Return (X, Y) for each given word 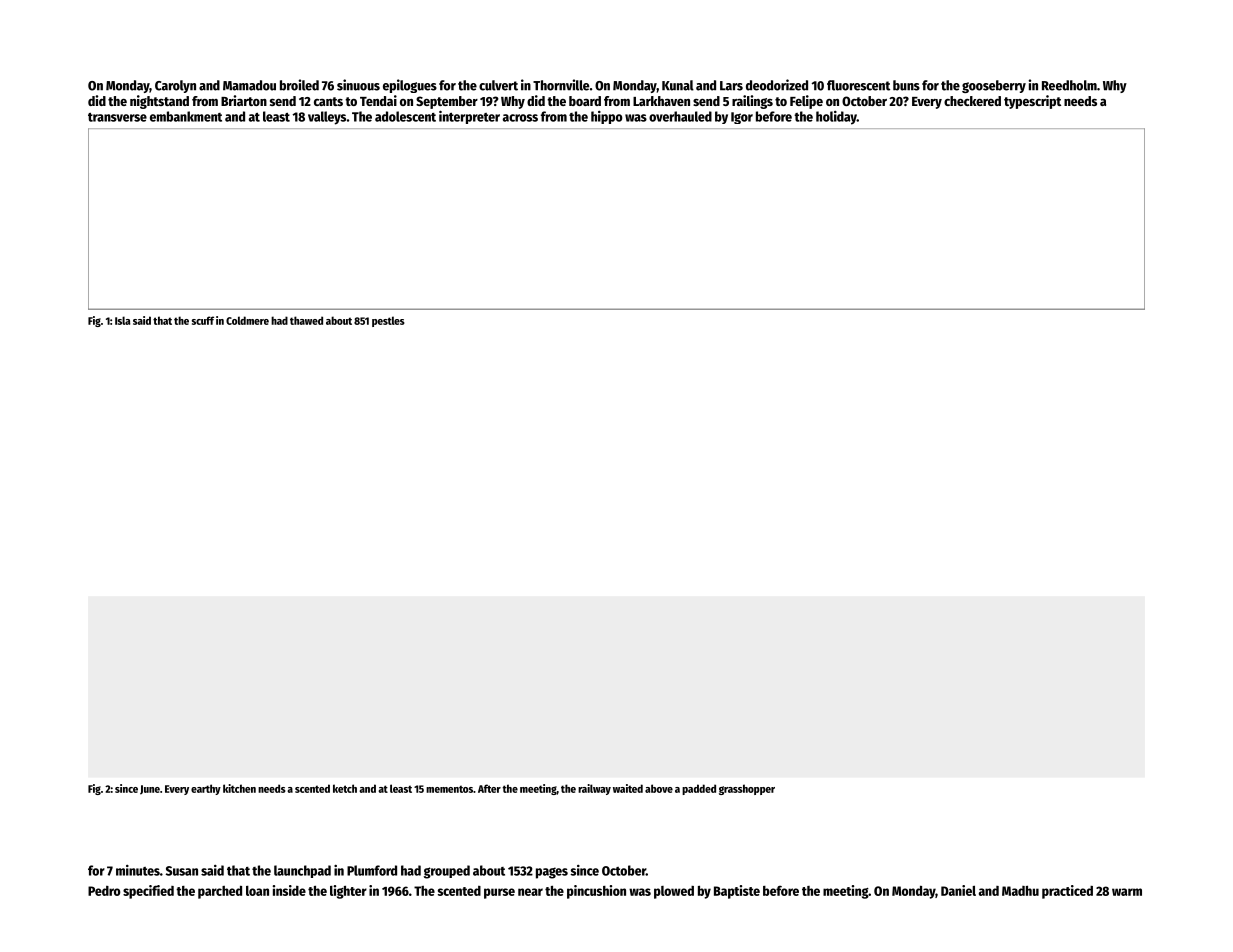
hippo (606, 117)
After (489, 788)
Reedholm (1069, 85)
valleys (327, 118)
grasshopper (747, 789)
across (520, 118)
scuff (203, 320)
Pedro (104, 891)
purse (499, 893)
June (150, 790)
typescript (1032, 102)
